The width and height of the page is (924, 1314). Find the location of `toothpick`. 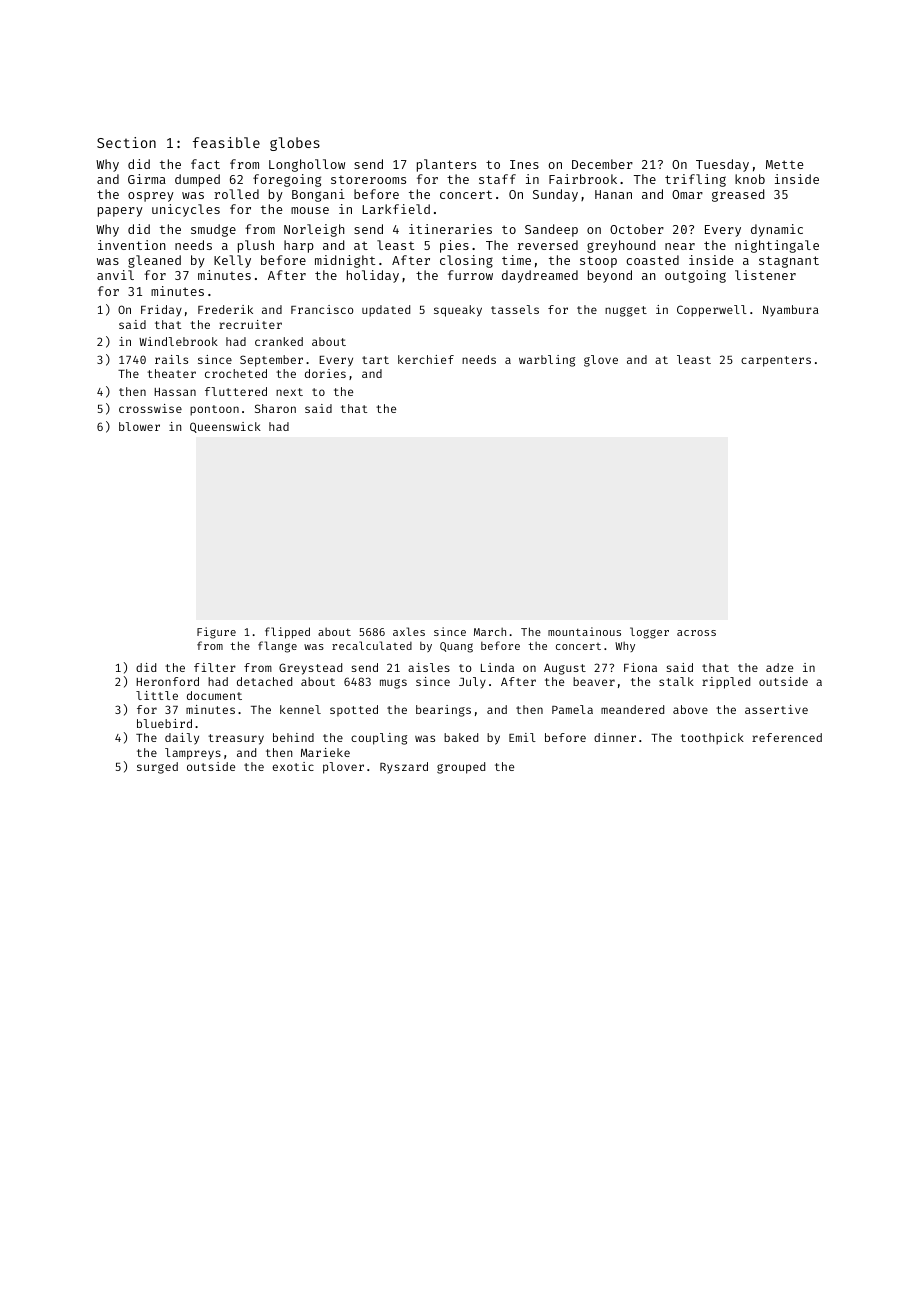

toothpick is located at coordinates (712, 739).
